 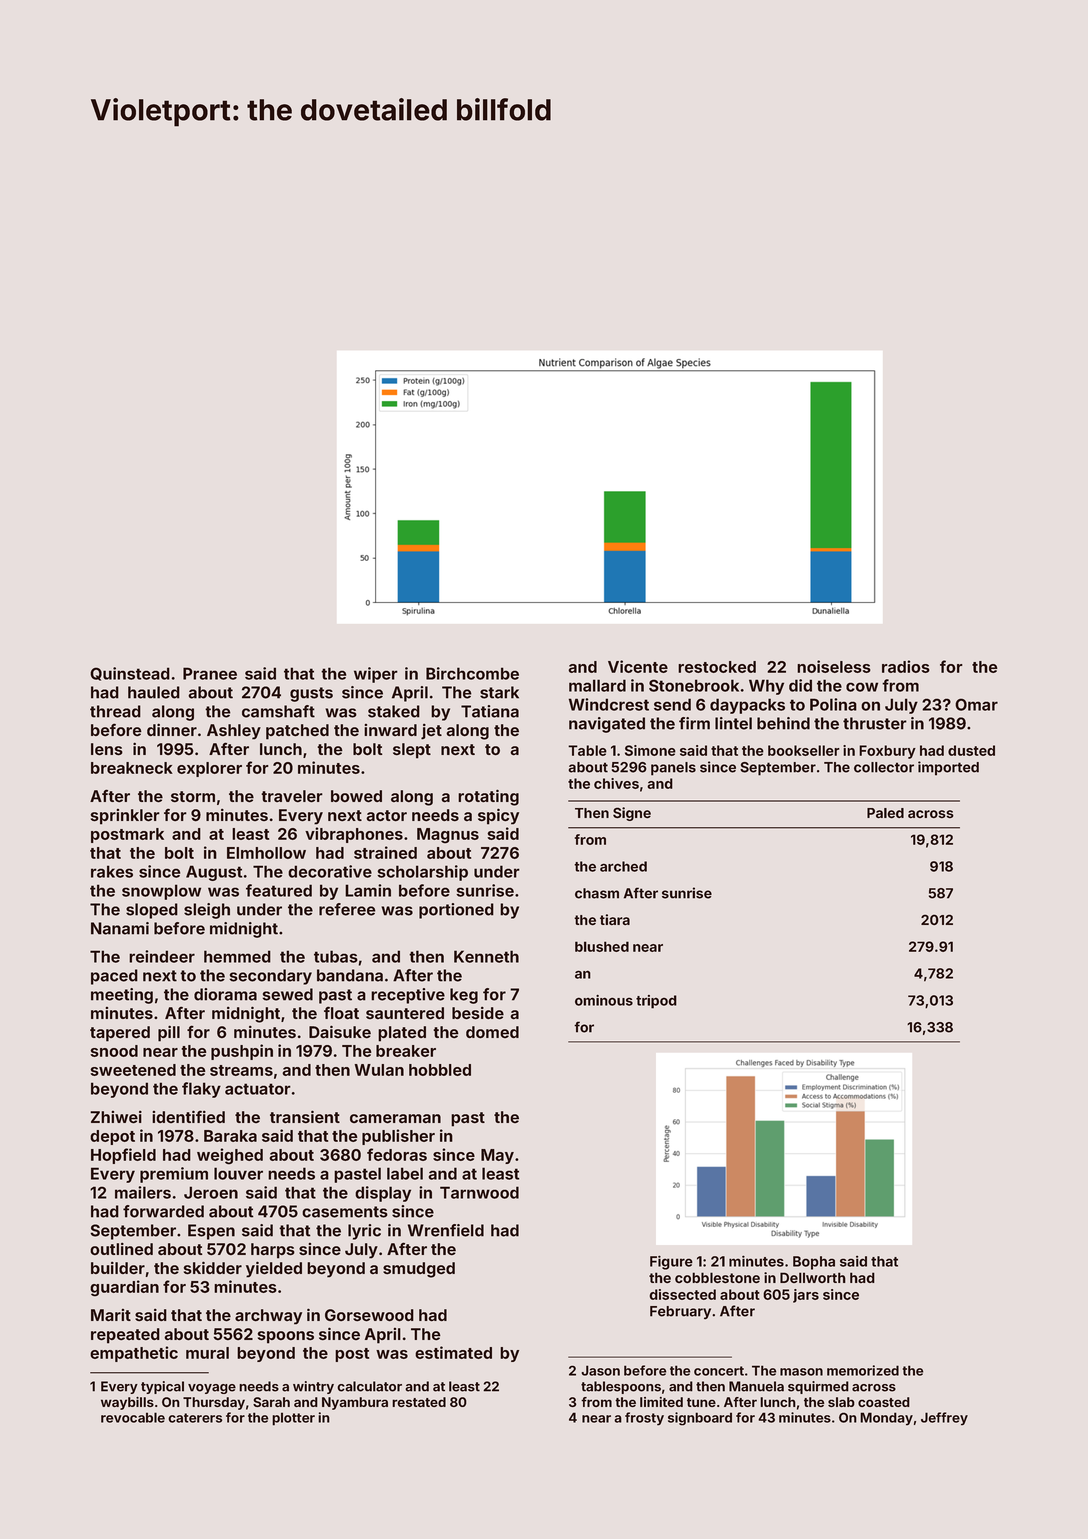 I want to click on tripod, so click(x=656, y=1002).
